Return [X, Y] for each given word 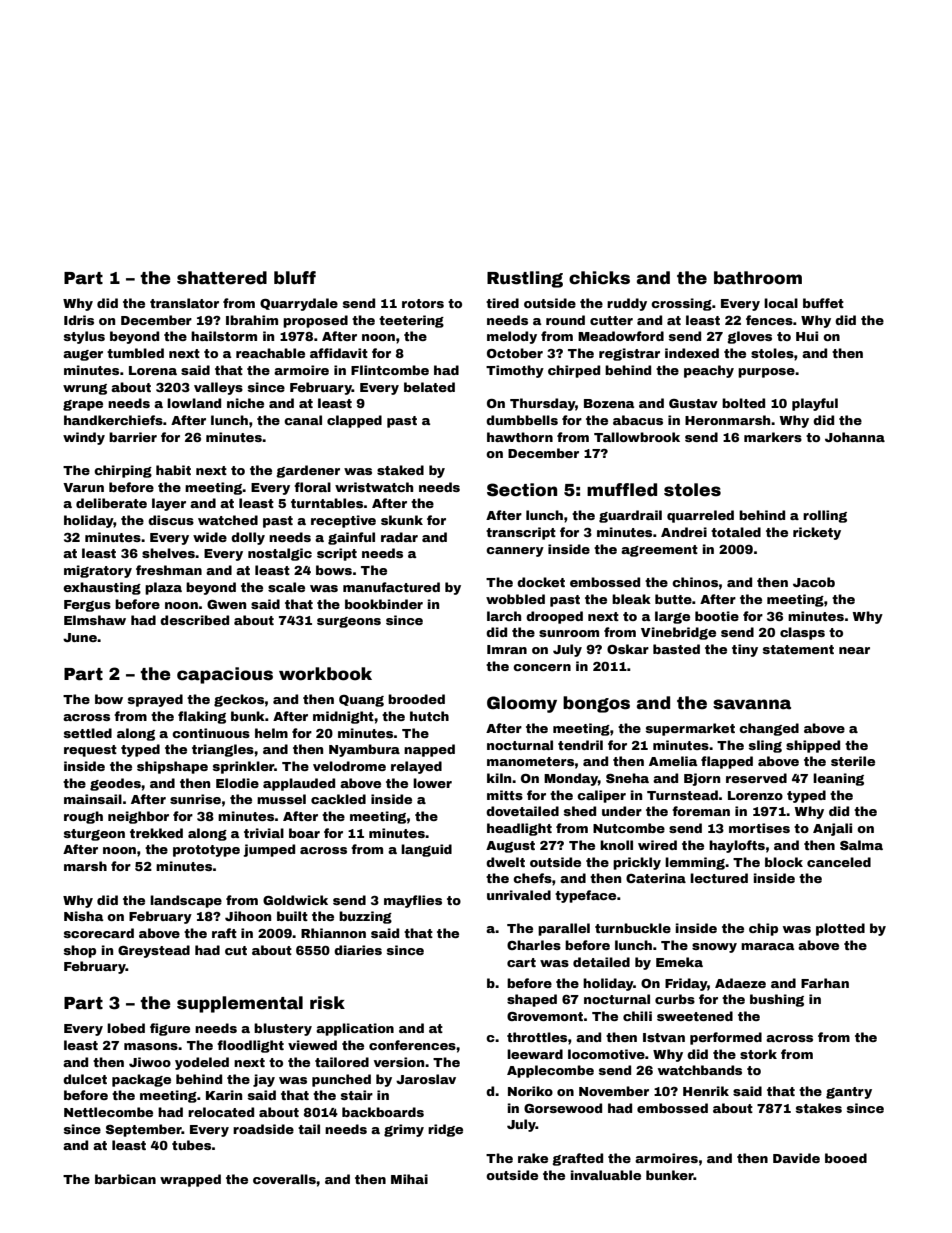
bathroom [758, 278]
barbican [125, 1179]
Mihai [409, 1179]
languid [426, 850]
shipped [813, 746]
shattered [222, 278]
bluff [295, 278]
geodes [115, 784]
